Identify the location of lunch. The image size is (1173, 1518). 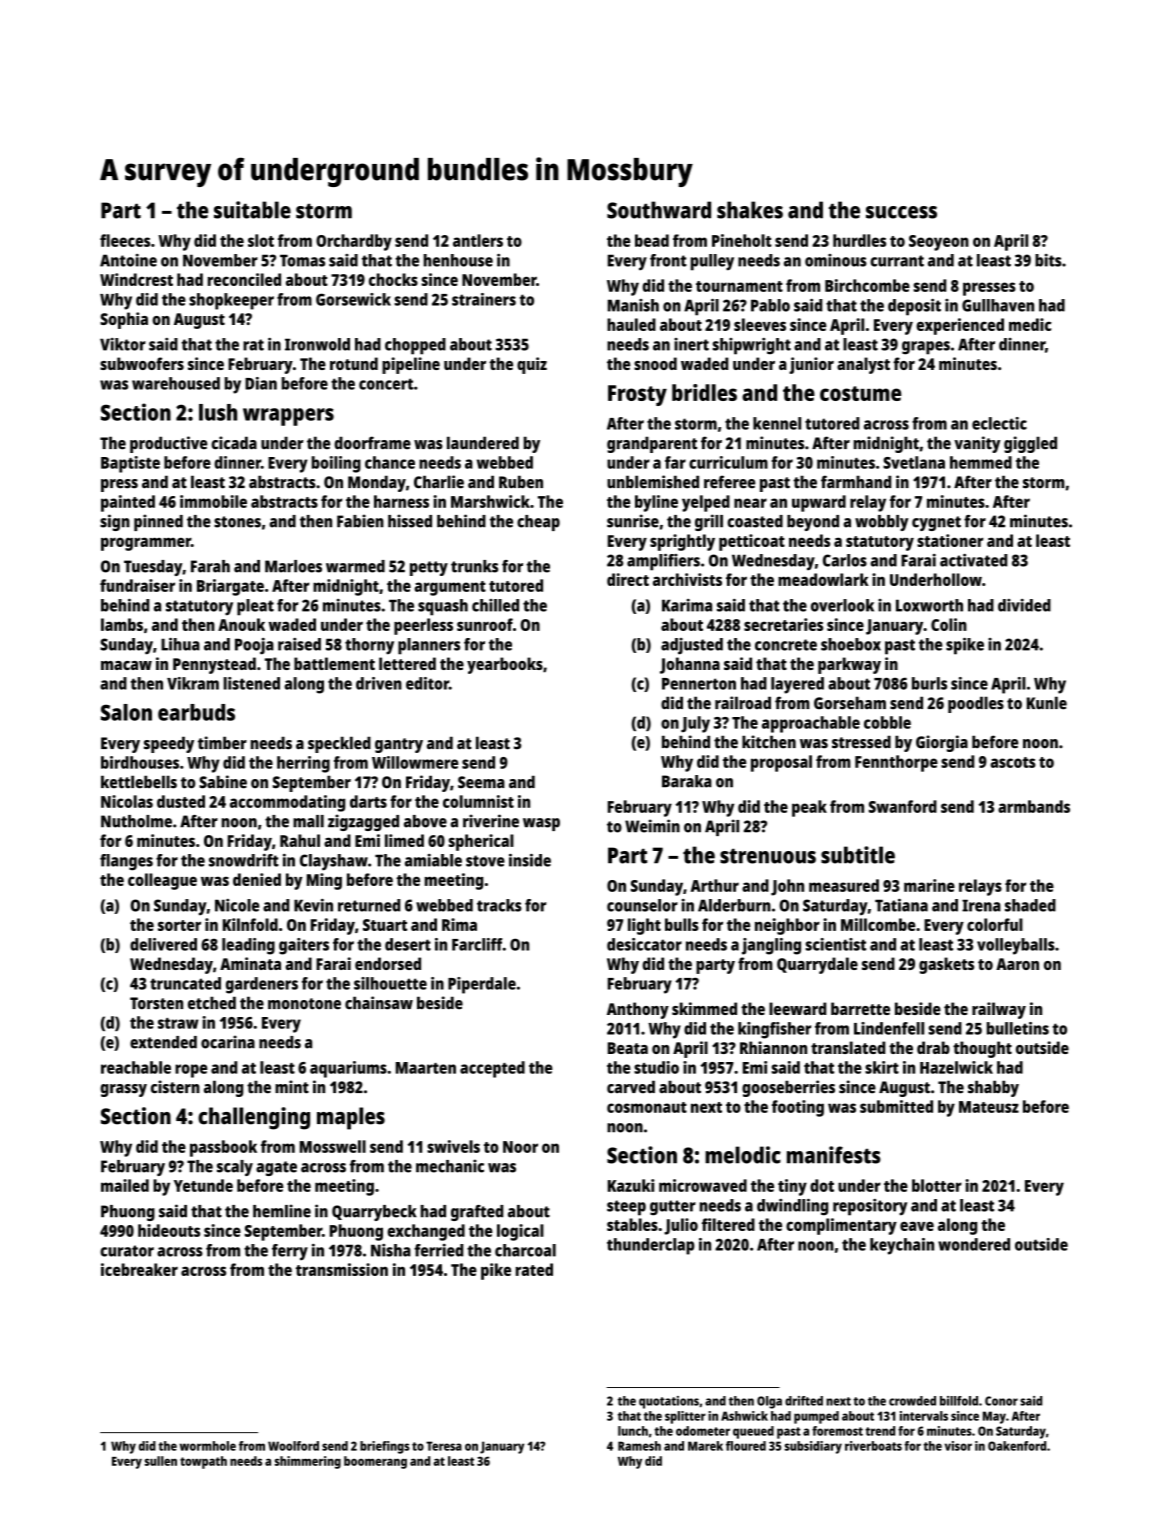
(633, 1431).
